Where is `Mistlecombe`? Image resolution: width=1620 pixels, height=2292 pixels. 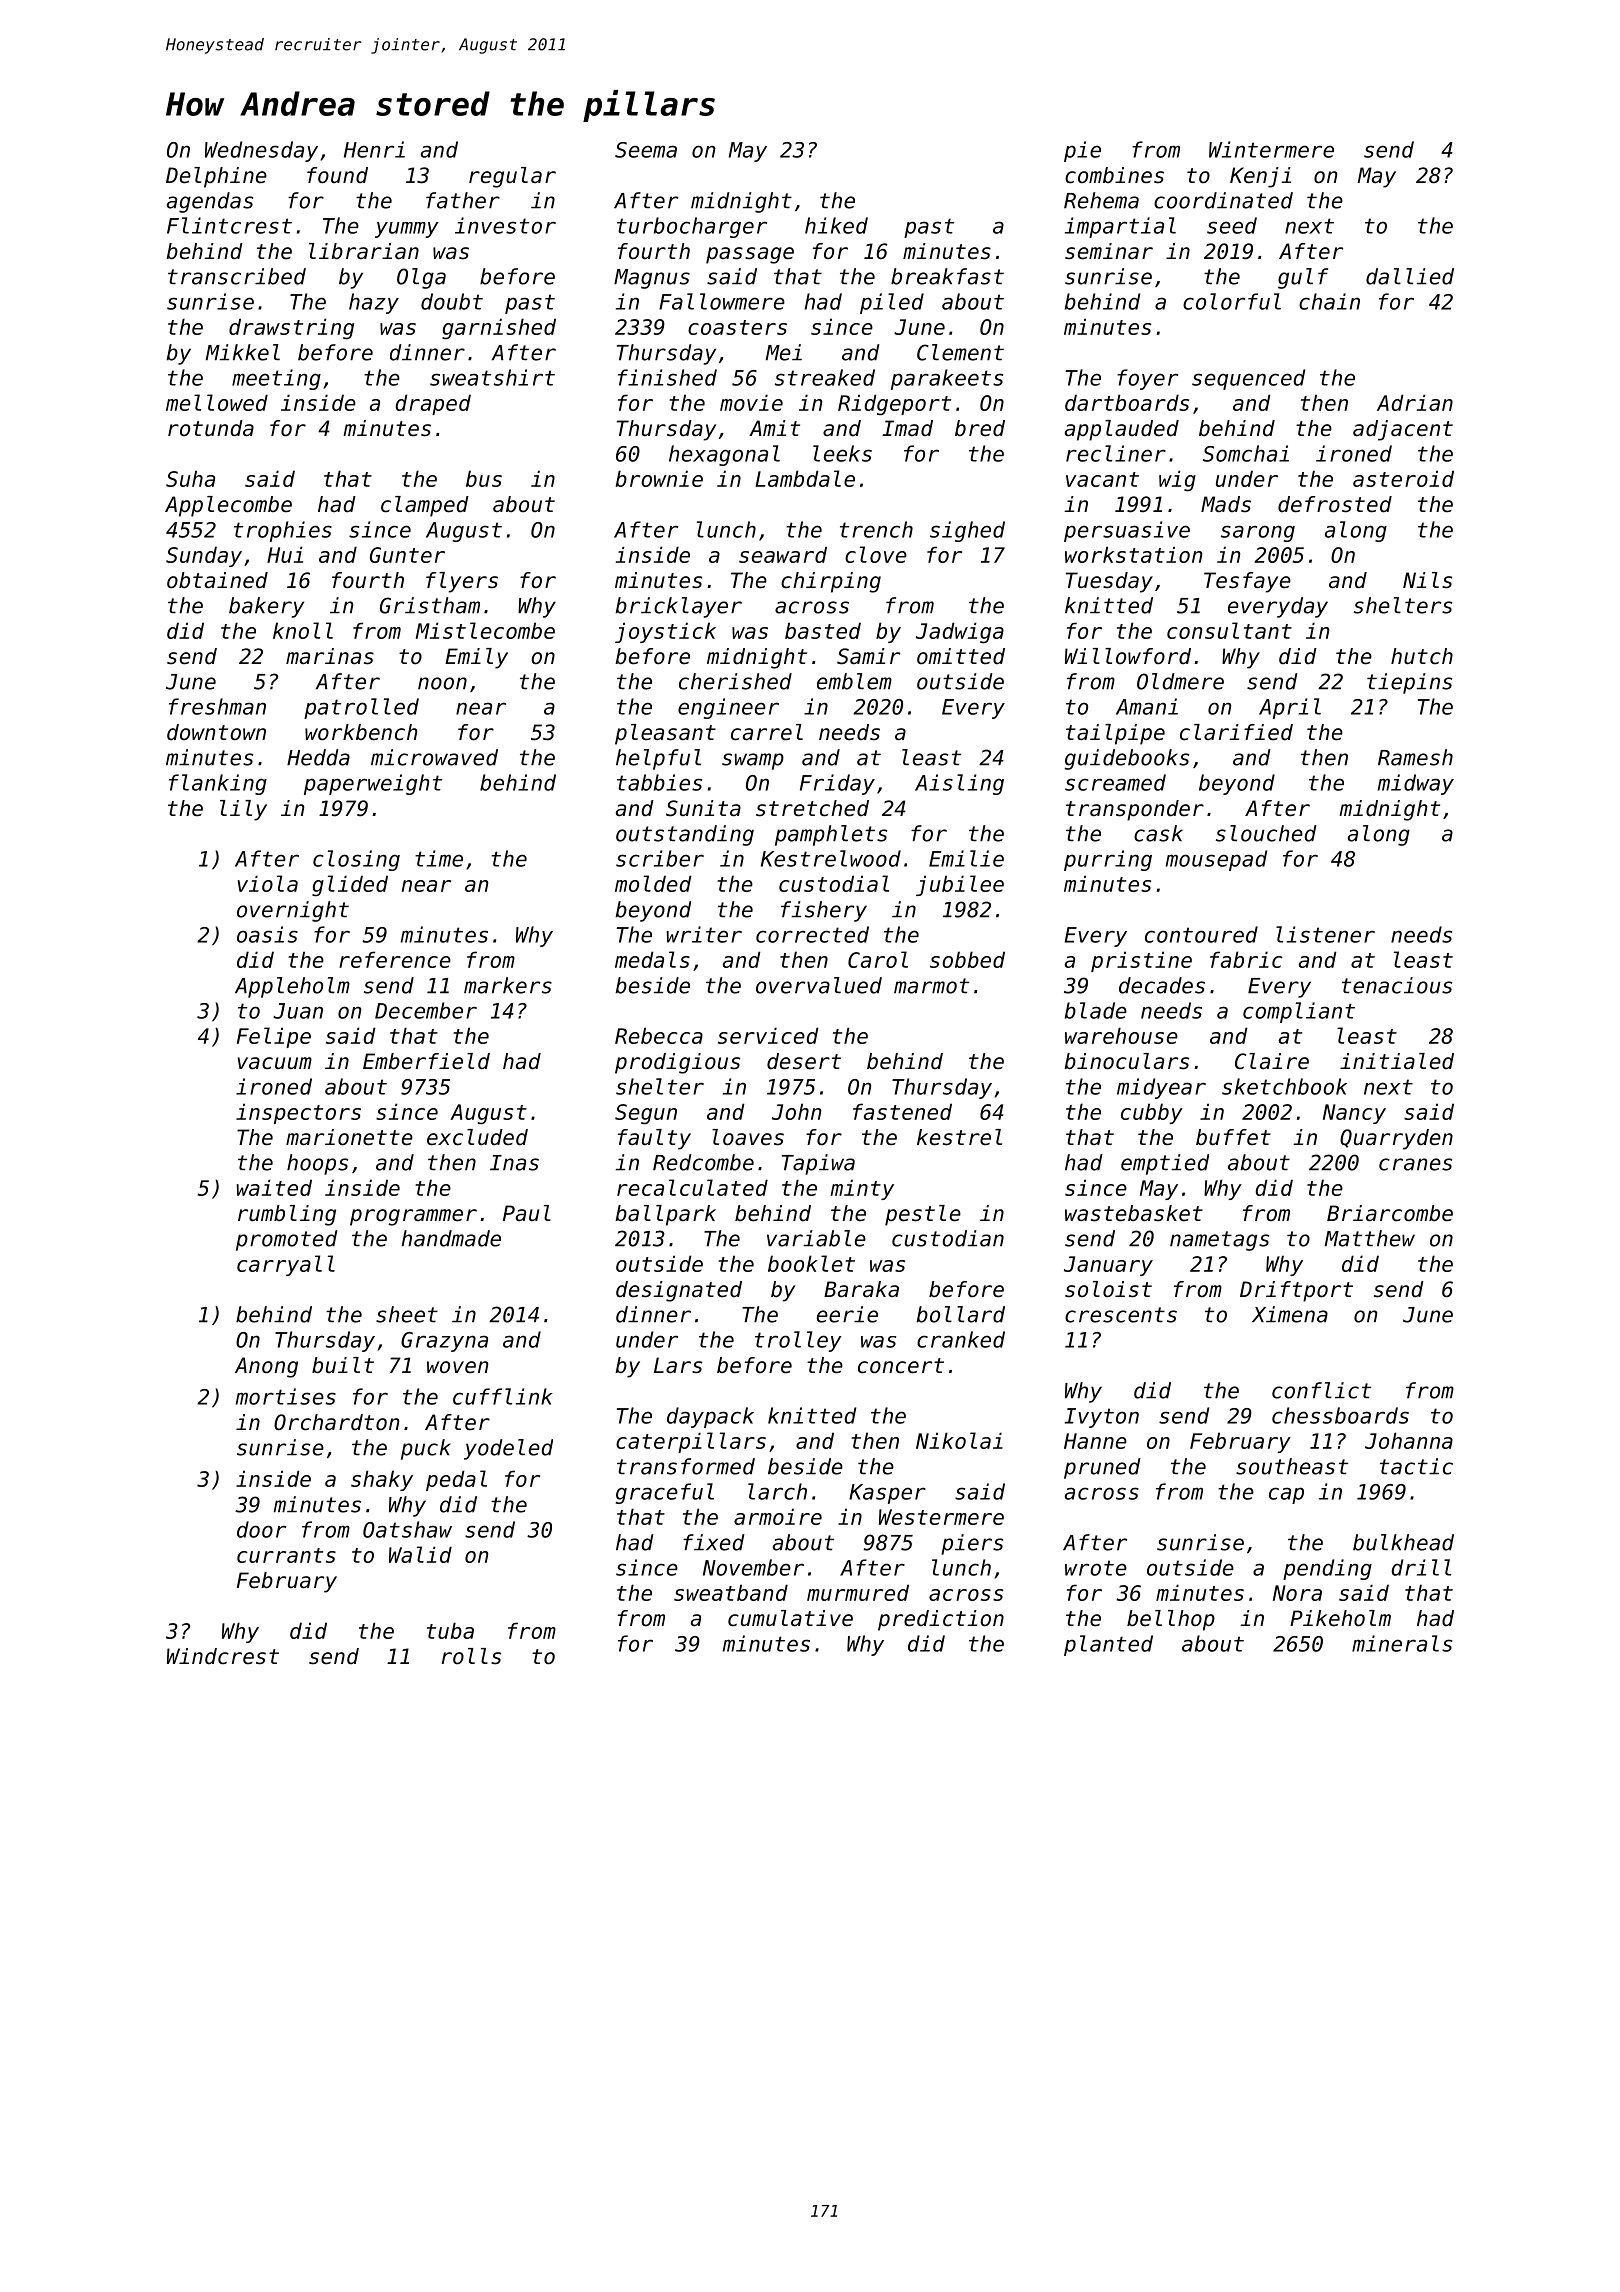 Mistlecombe is located at coordinates (485, 630).
